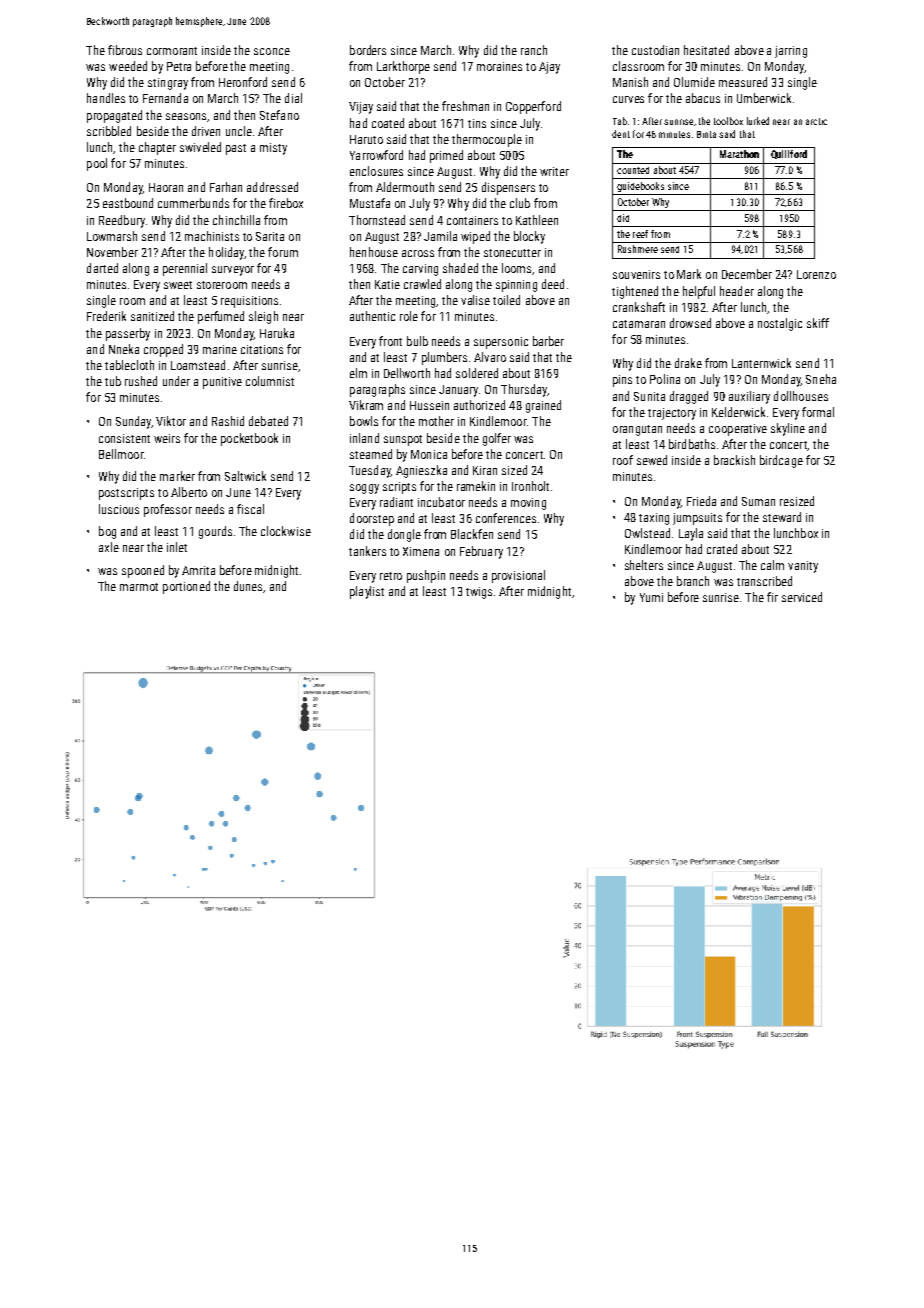 The height and width of the screenshot is (1308, 924). What do you see at coordinates (272, 187) in the screenshot?
I see `addressed` at bounding box center [272, 187].
